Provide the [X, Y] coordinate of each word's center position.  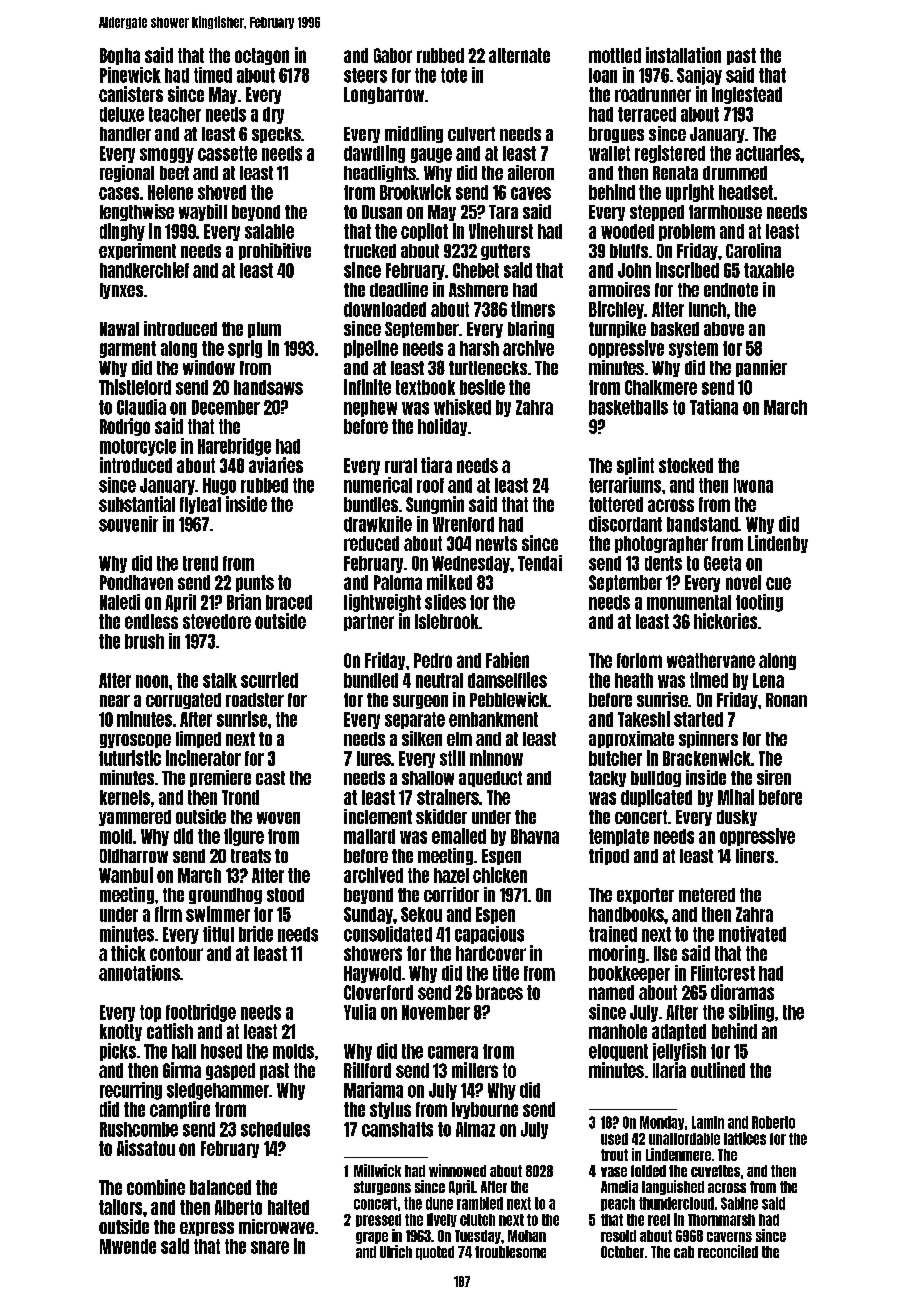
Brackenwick [707, 758]
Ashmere [478, 290]
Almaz [475, 1129]
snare [270, 1247]
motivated [752, 934]
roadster [255, 700]
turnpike [617, 329]
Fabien [507, 660]
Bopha [120, 56]
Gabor [393, 55]
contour [176, 953]
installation [683, 55]
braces [499, 992]
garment [128, 349]
